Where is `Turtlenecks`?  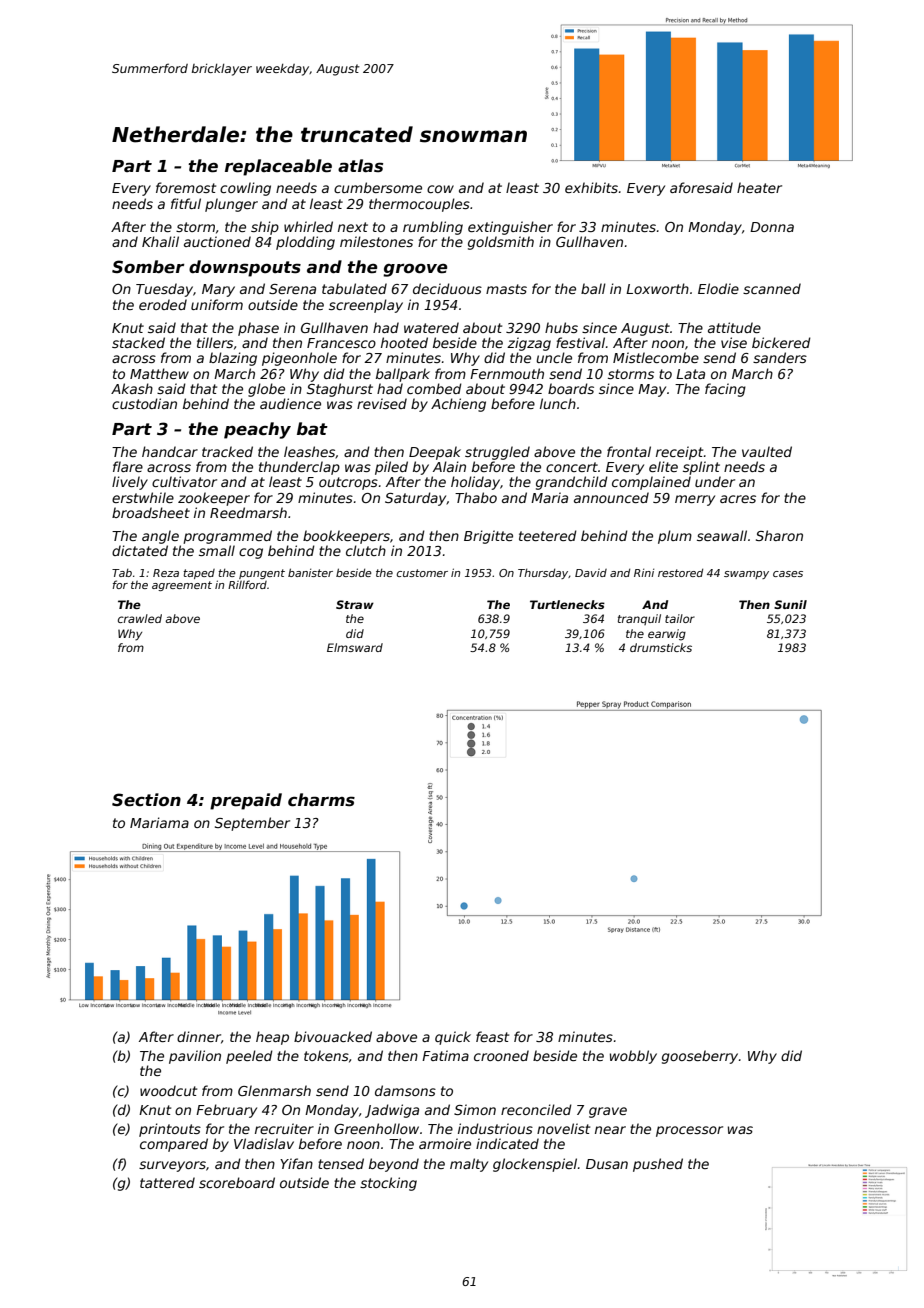 Turtlenecks is located at coordinates (567, 604).
